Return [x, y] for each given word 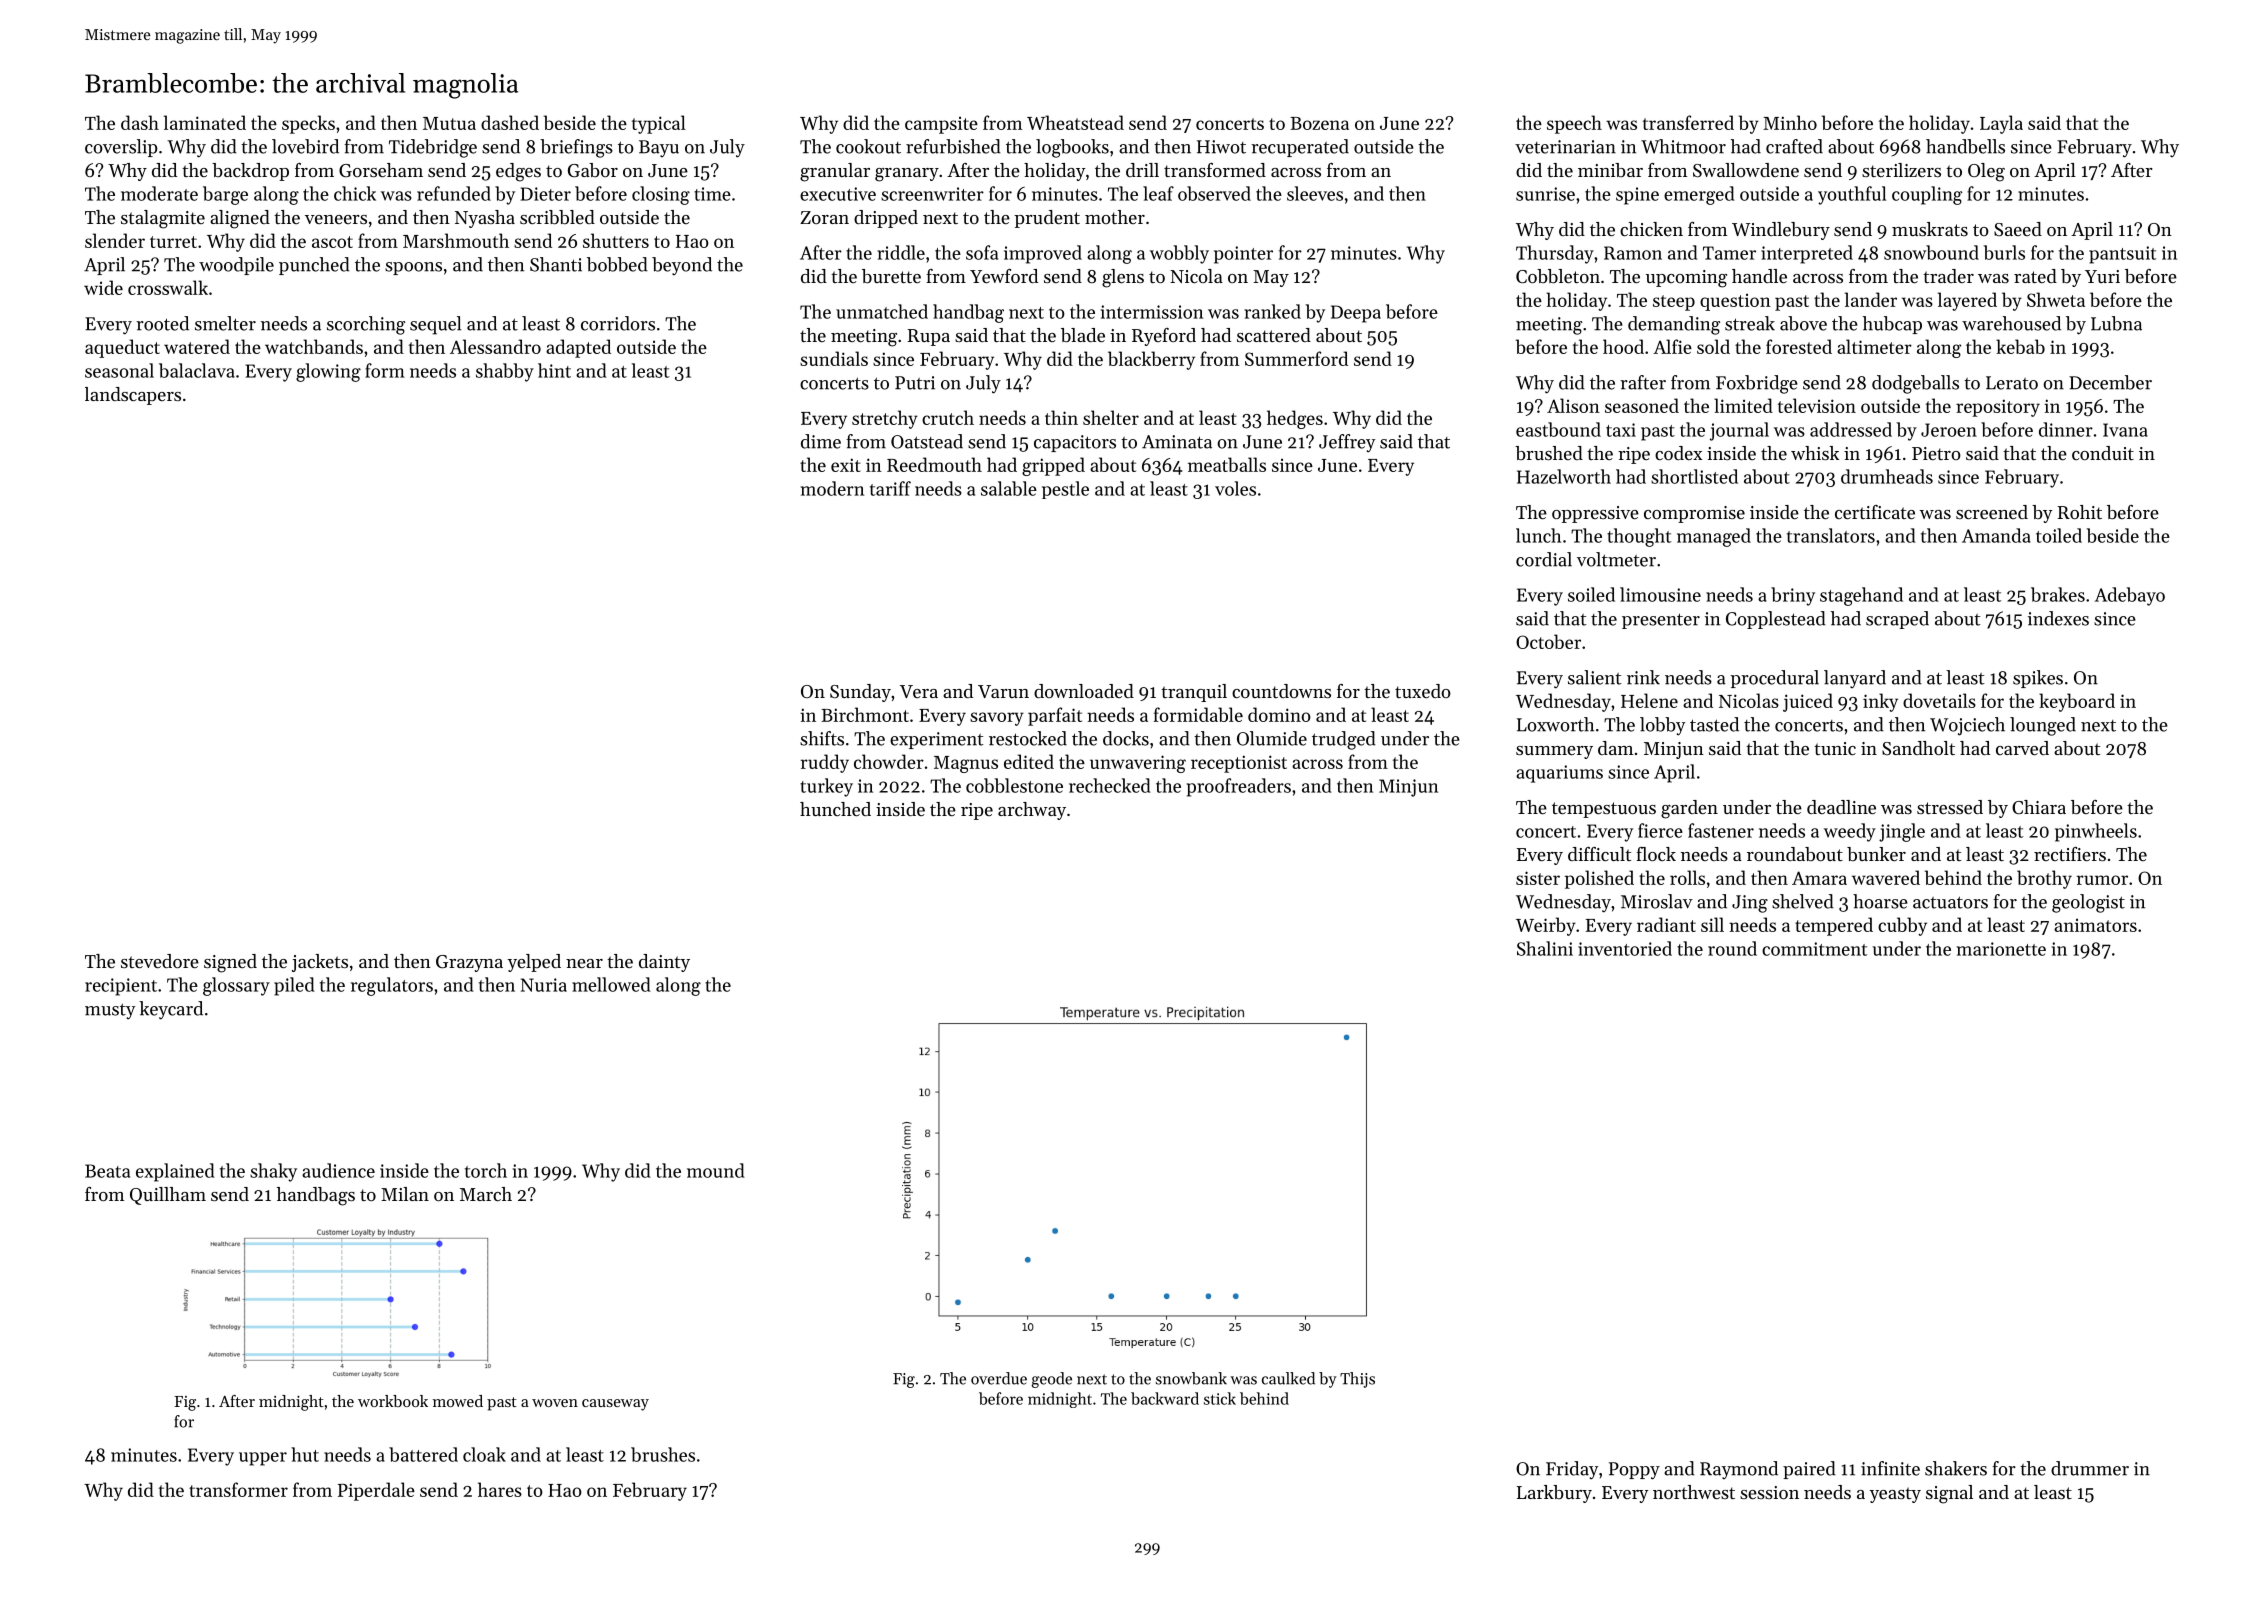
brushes [663, 1454]
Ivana [2125, 430]
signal [1949, 1494]
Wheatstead [1075, 122]
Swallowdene [1746, 170]
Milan [405, 1194]
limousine [1660, 594]
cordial [1544, 559]
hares [500, 1489]
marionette [2001, 949]
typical [659, 124]
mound [716, 1170]
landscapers [133, 396]
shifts [822, 738]
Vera [919, 691]
